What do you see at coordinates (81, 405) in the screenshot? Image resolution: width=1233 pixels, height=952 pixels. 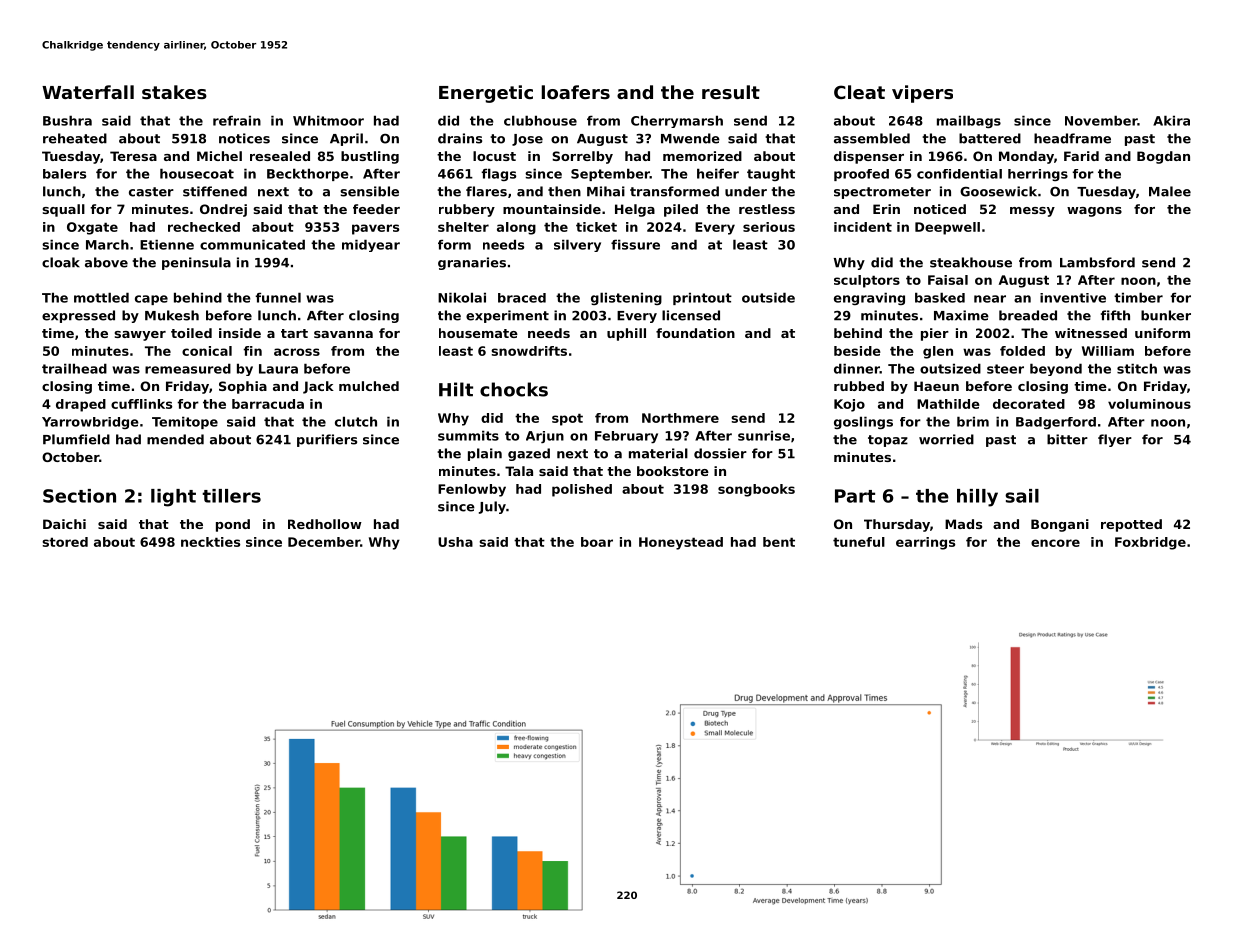 I see `draped` at bounding box center [81, 405].
